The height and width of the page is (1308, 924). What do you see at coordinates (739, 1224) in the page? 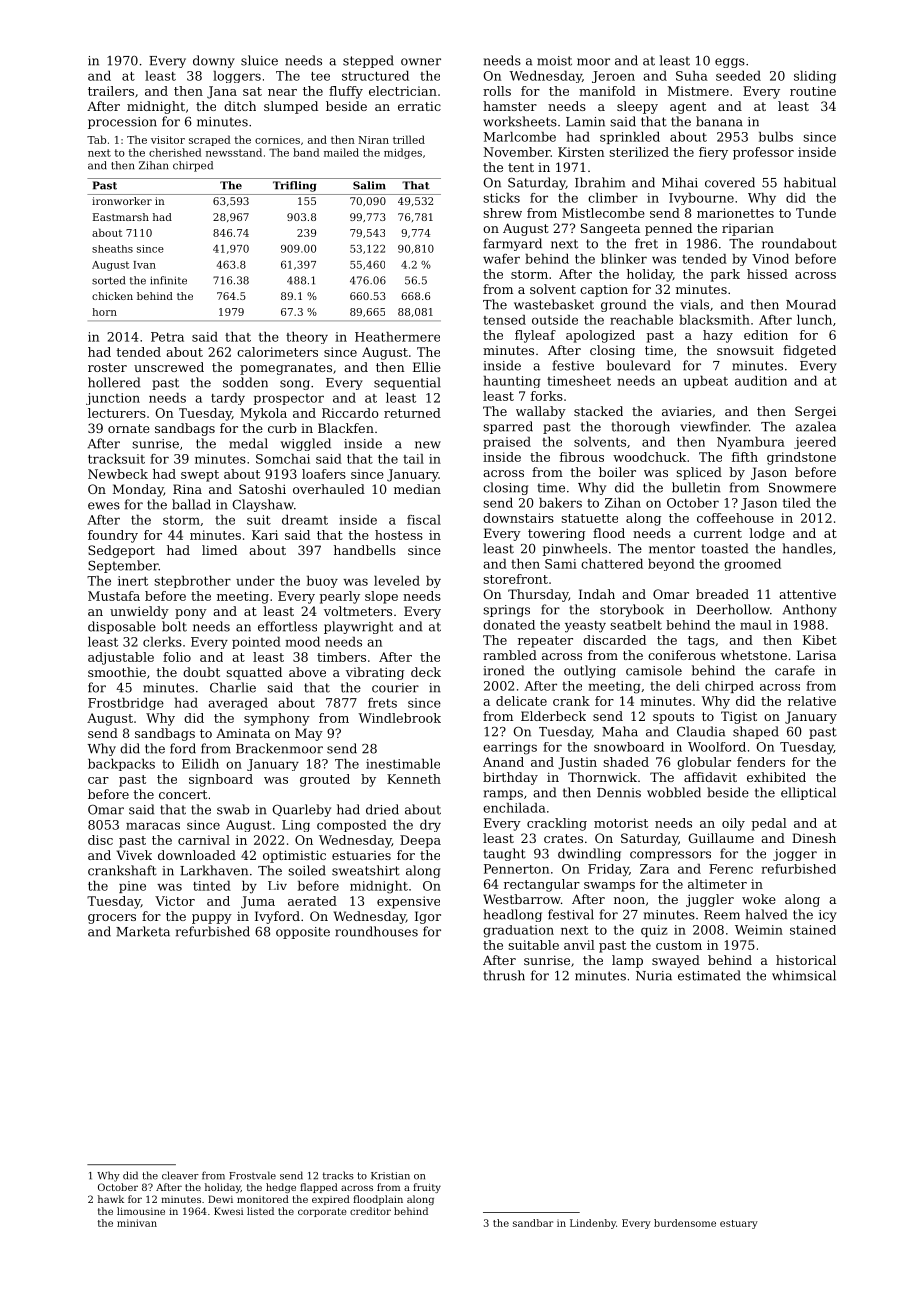
I see `estuary` at bounding box center [739, 1224].
